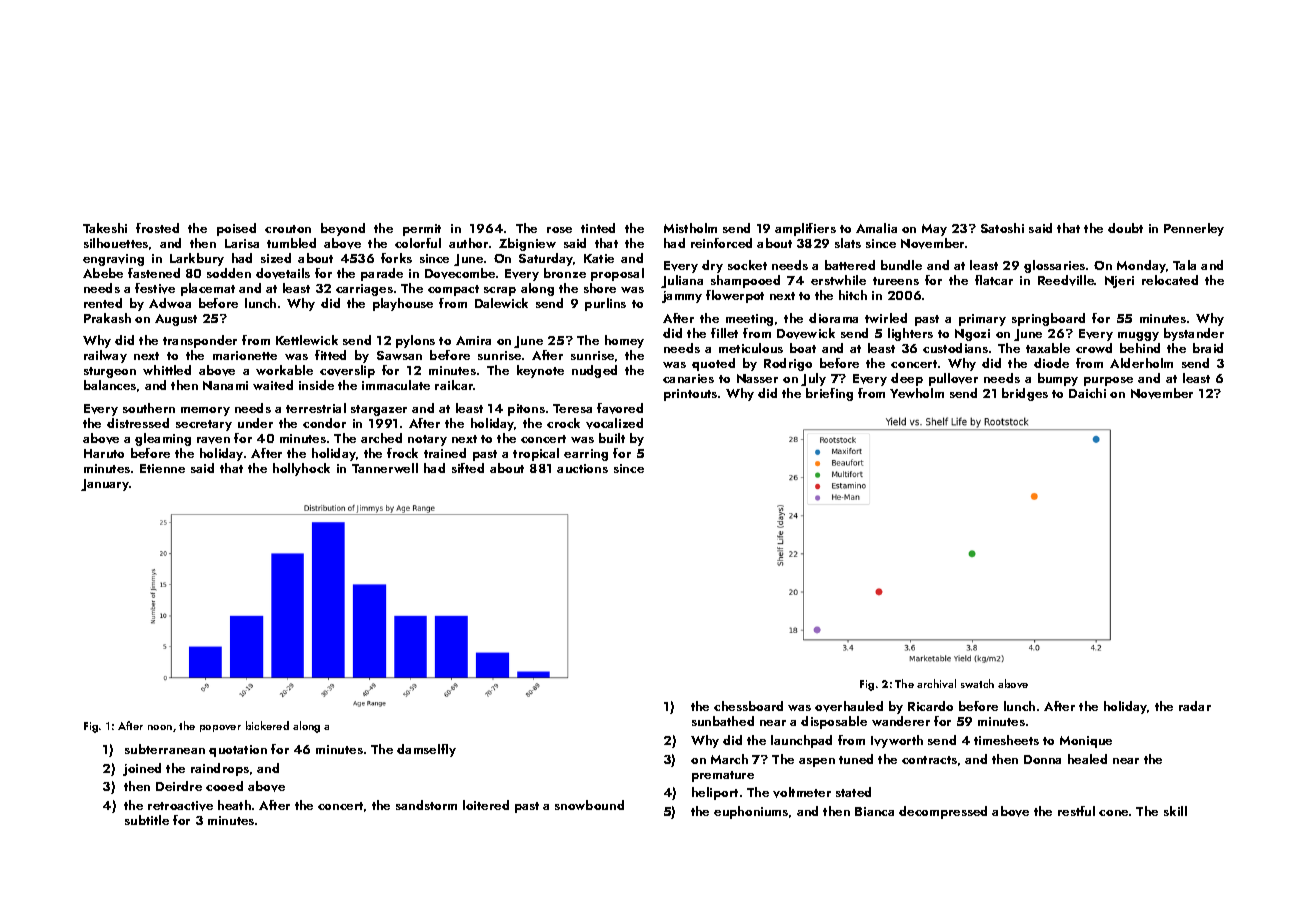 This screenshot has width=1308, height=924. What do you see at coordinates (936, 683) in the screenshot?
I see `archival` at bounding box center [936, 683].
